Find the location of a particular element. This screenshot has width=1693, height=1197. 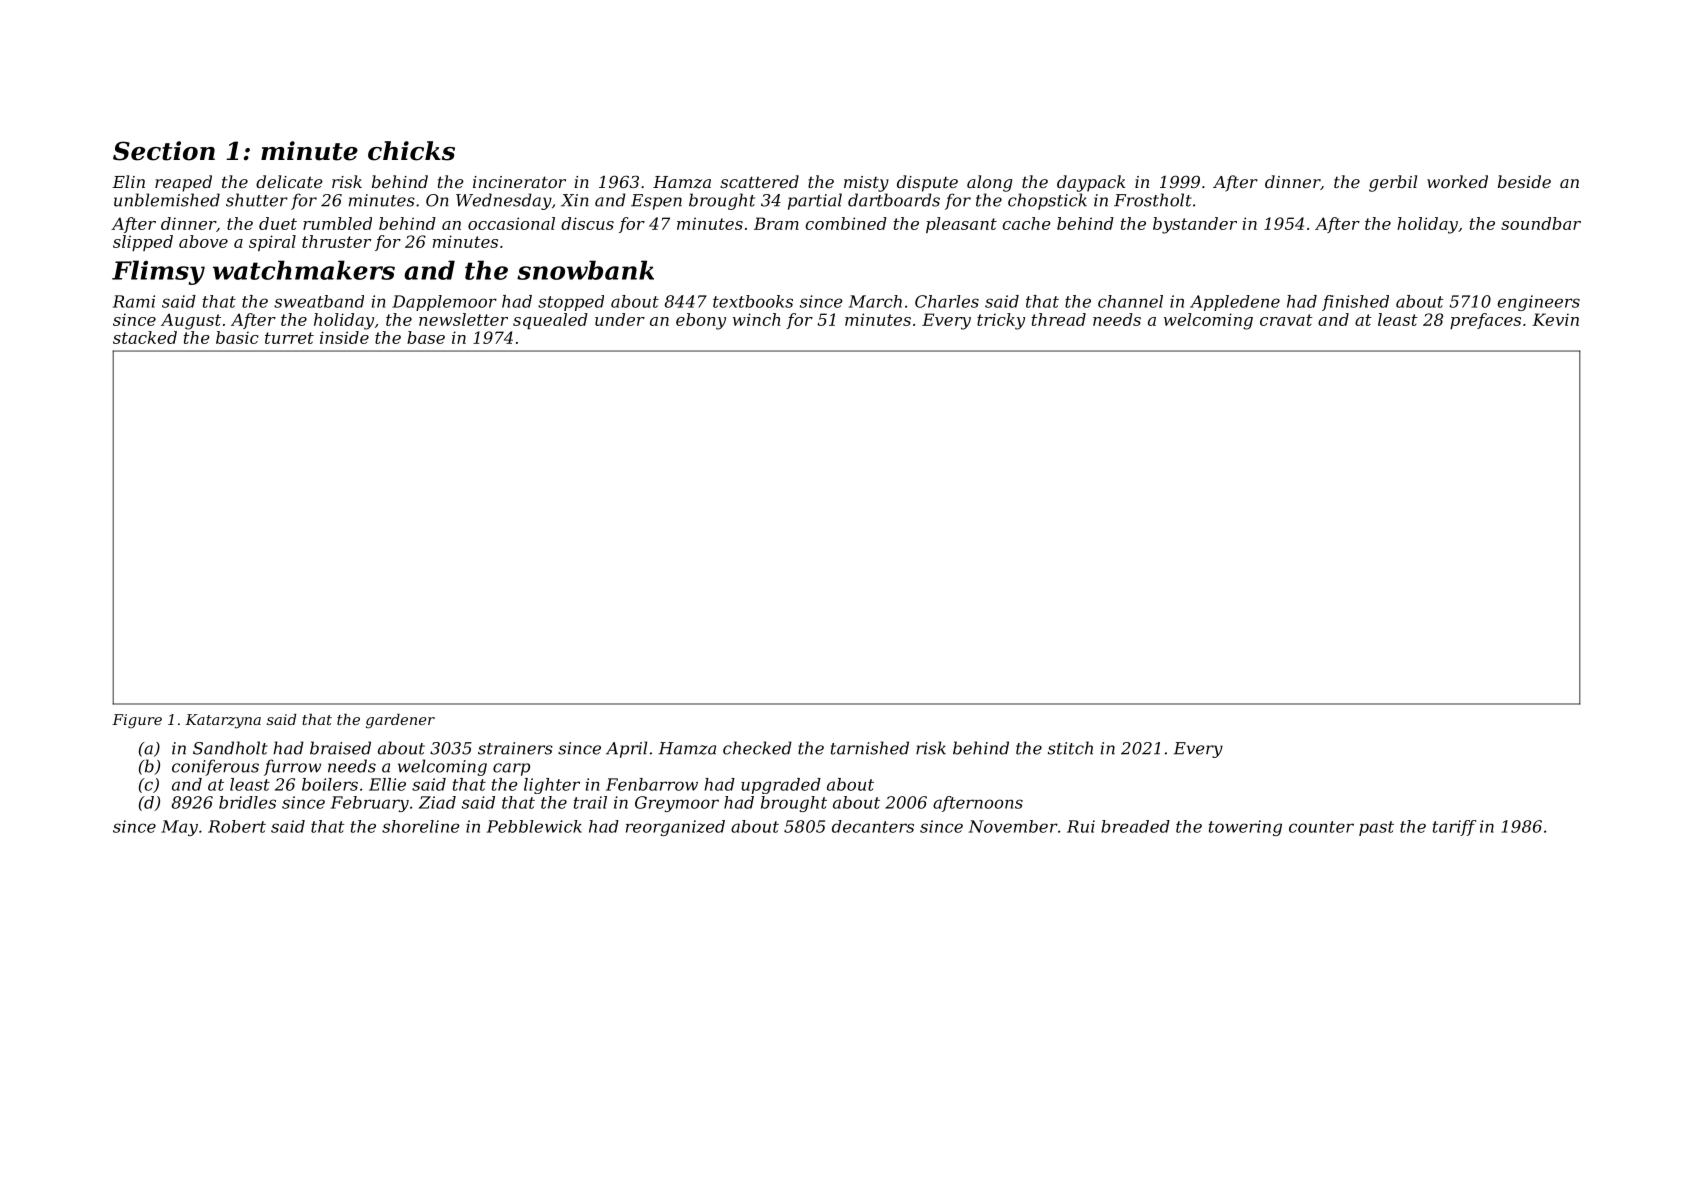

above is located at coordinates (203, 241).
